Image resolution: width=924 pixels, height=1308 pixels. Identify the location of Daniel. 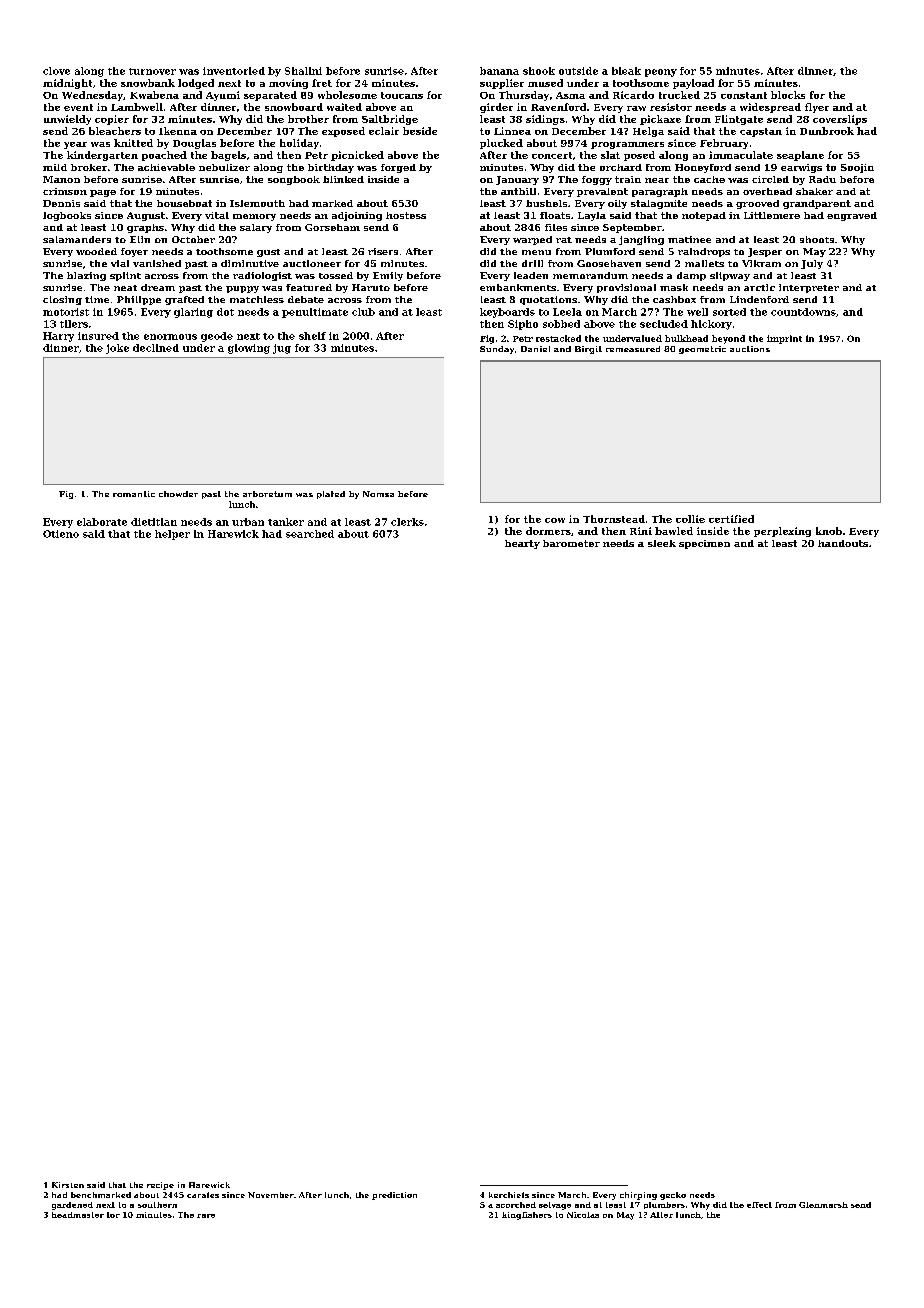
(535, 349).
